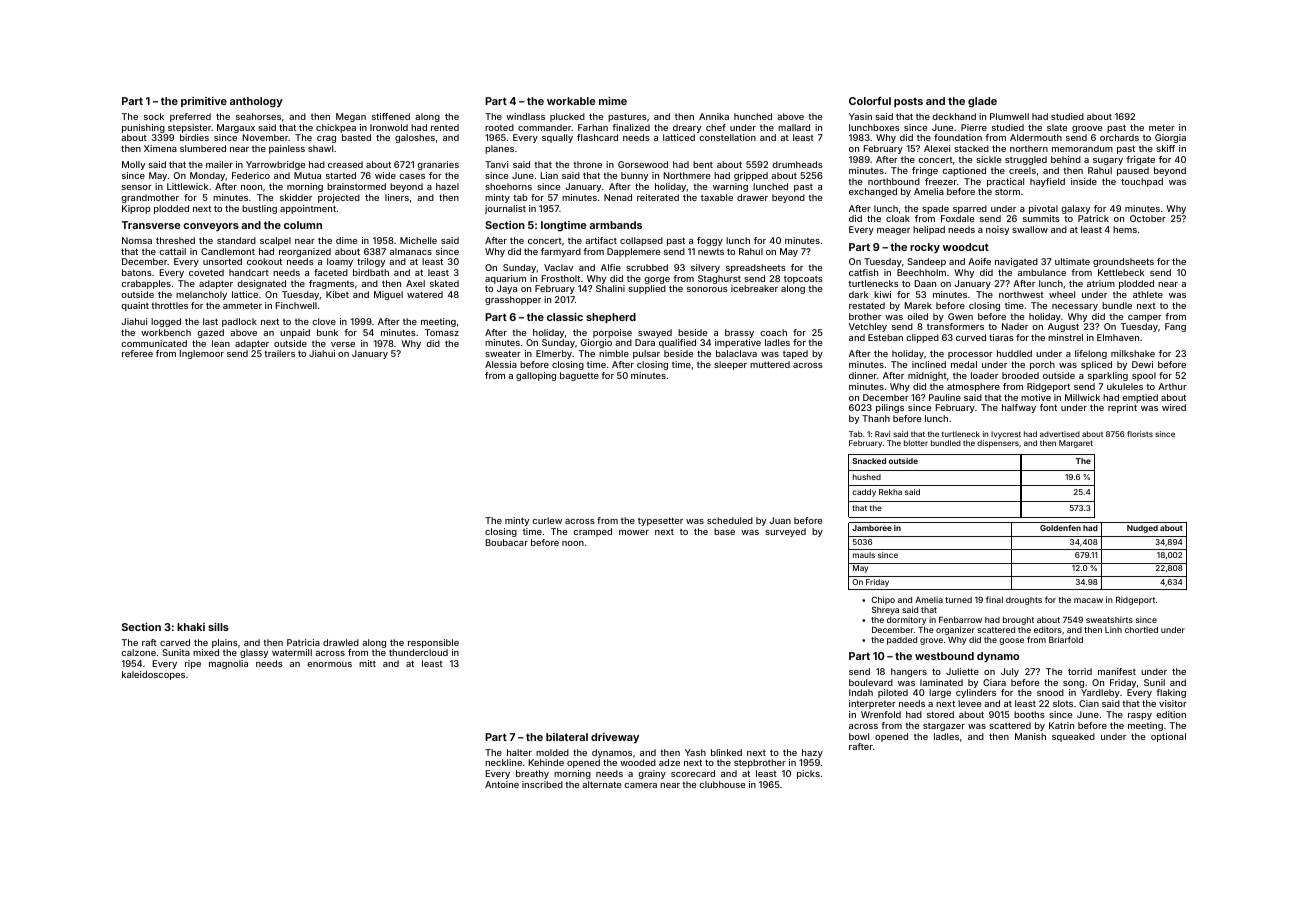  What do you see at coordinates (597, 137) in the screenshot?
I see `flashcard` at bounding box center [597, 137].
